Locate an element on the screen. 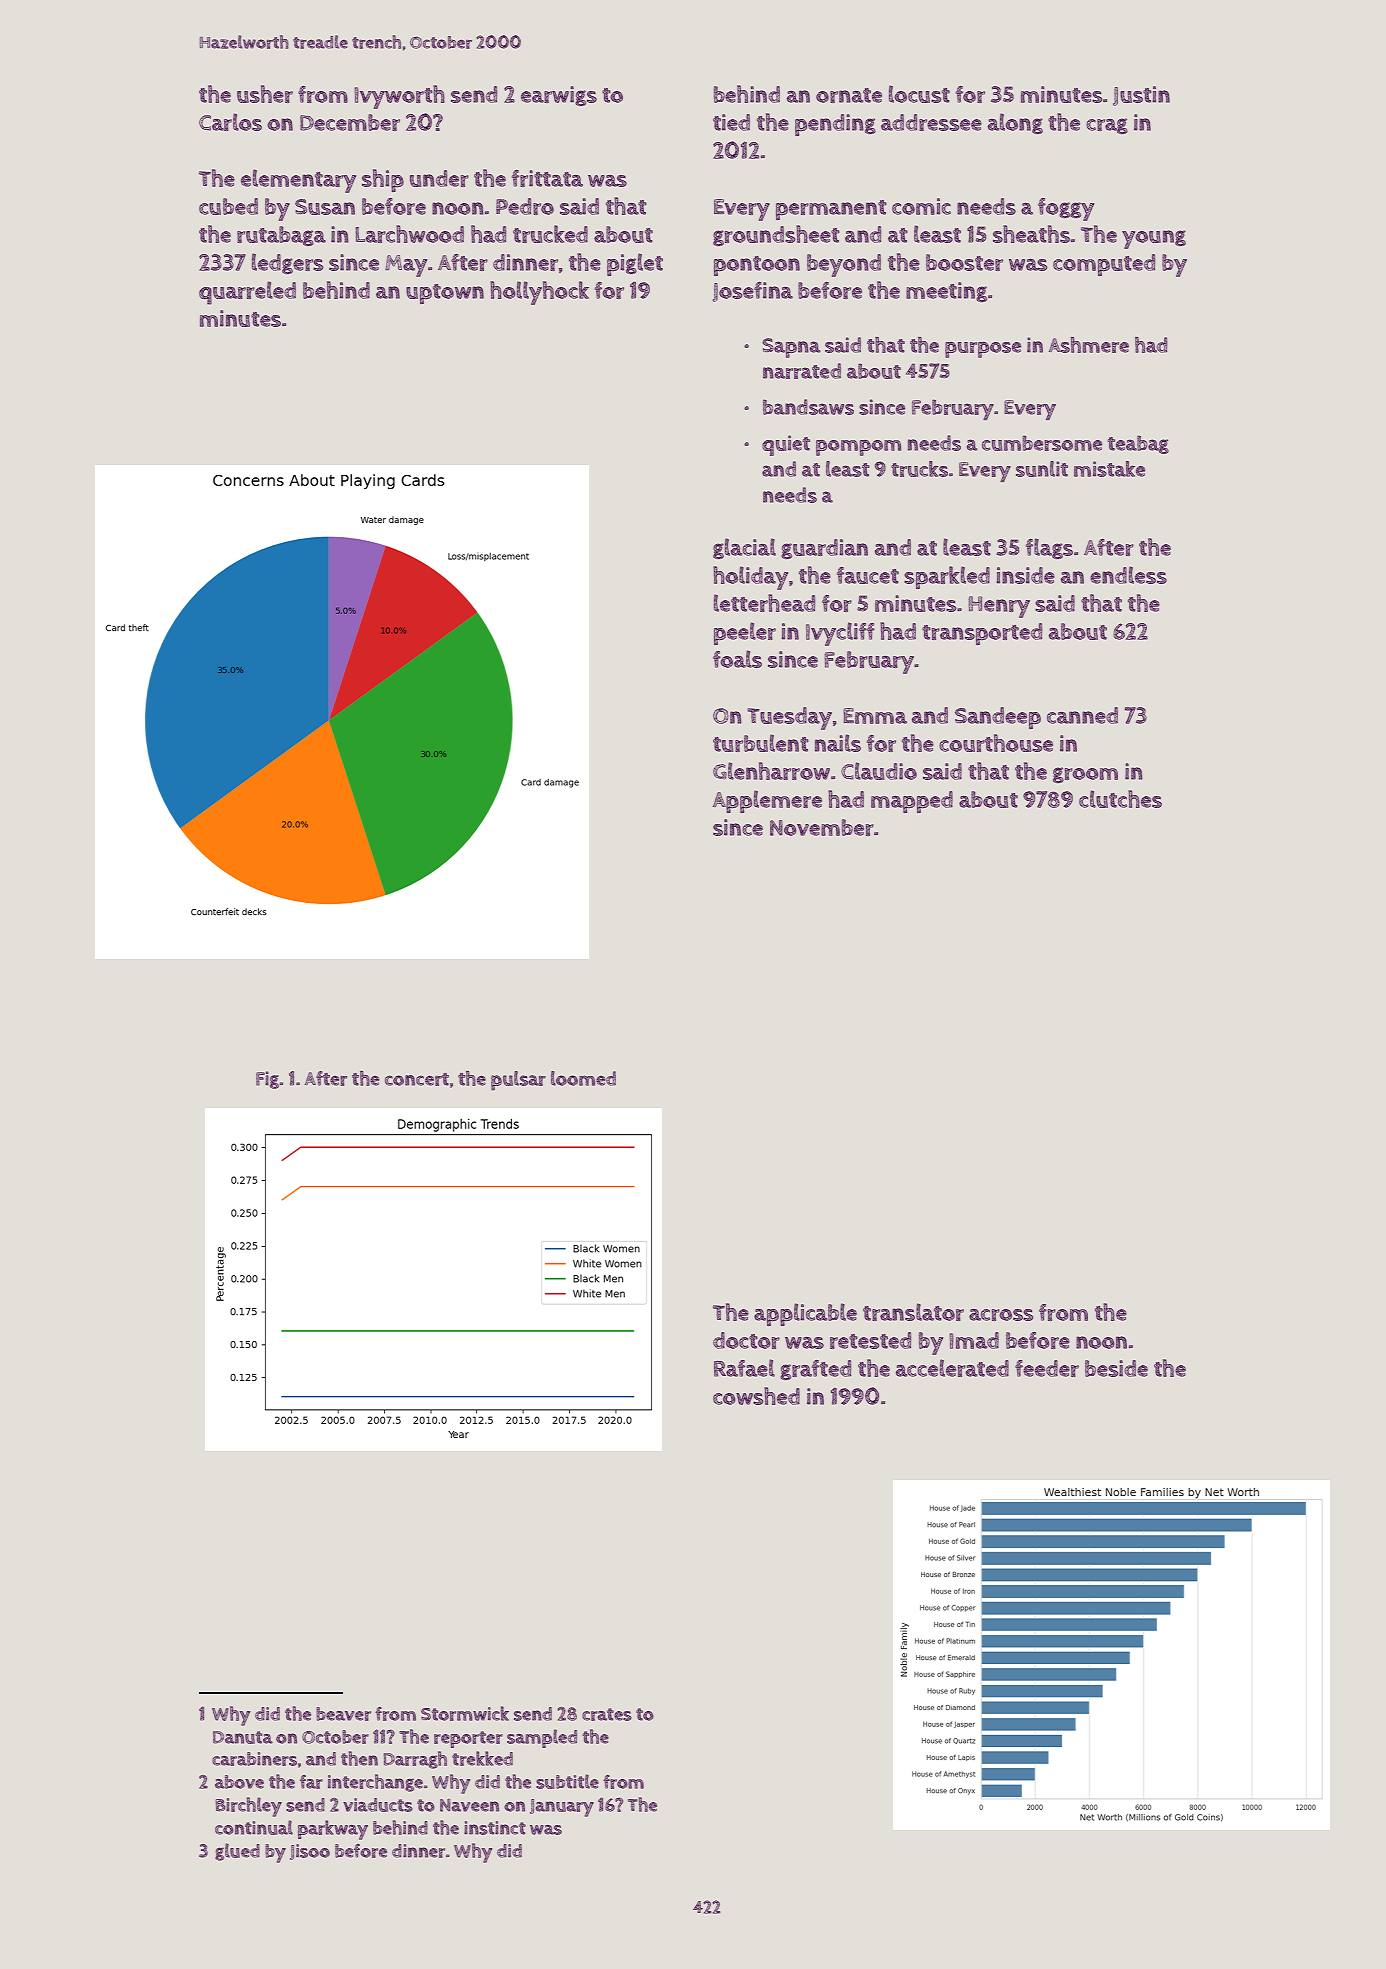 Image resolution: width=1386 pixels, height=1969 pixels. Applemere is located at coordinates (767, 801).
